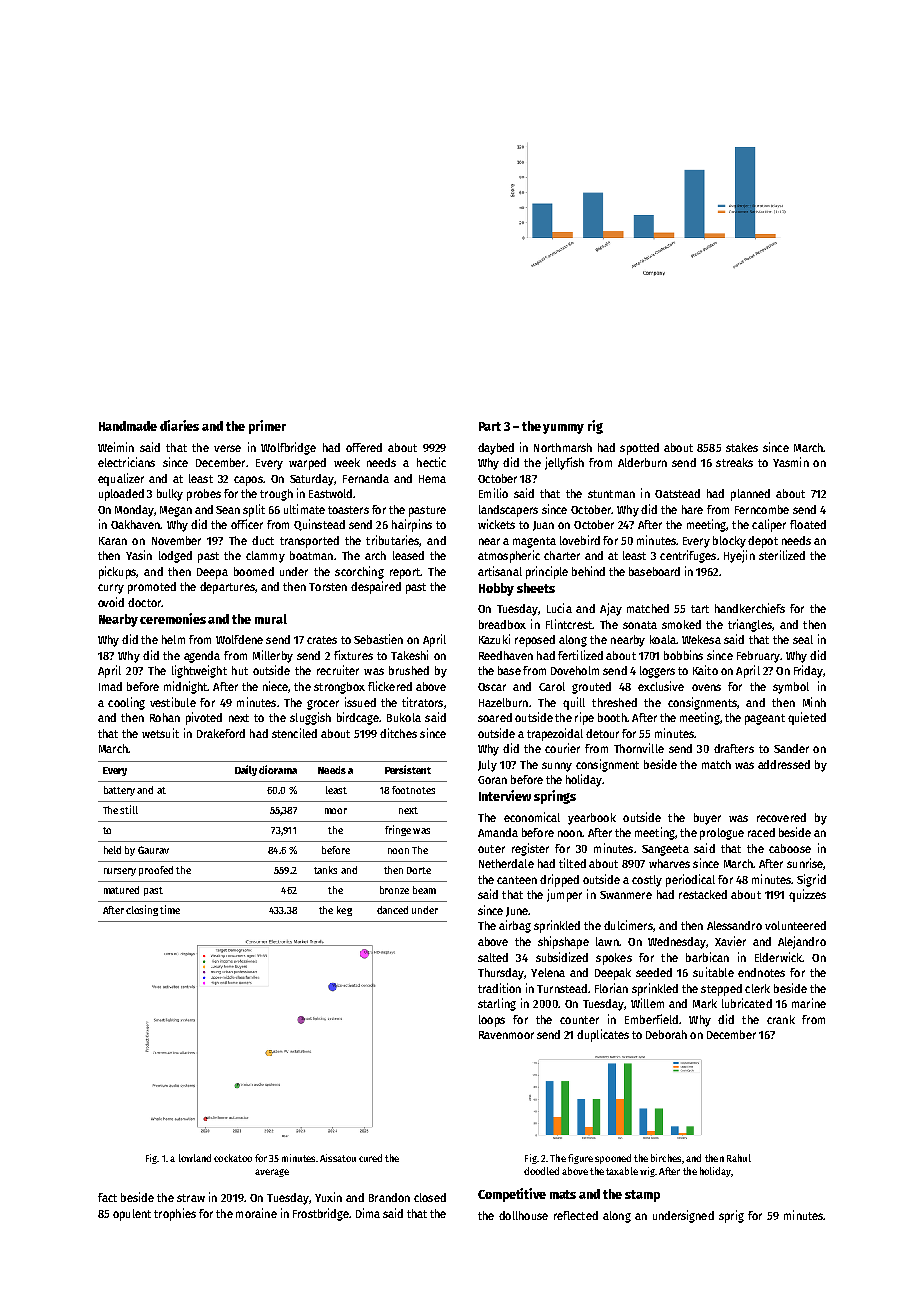 Image resolution: width=924 pixels, height=1308 pixels. I want to click on trapezoidal, so click(555, 734).
